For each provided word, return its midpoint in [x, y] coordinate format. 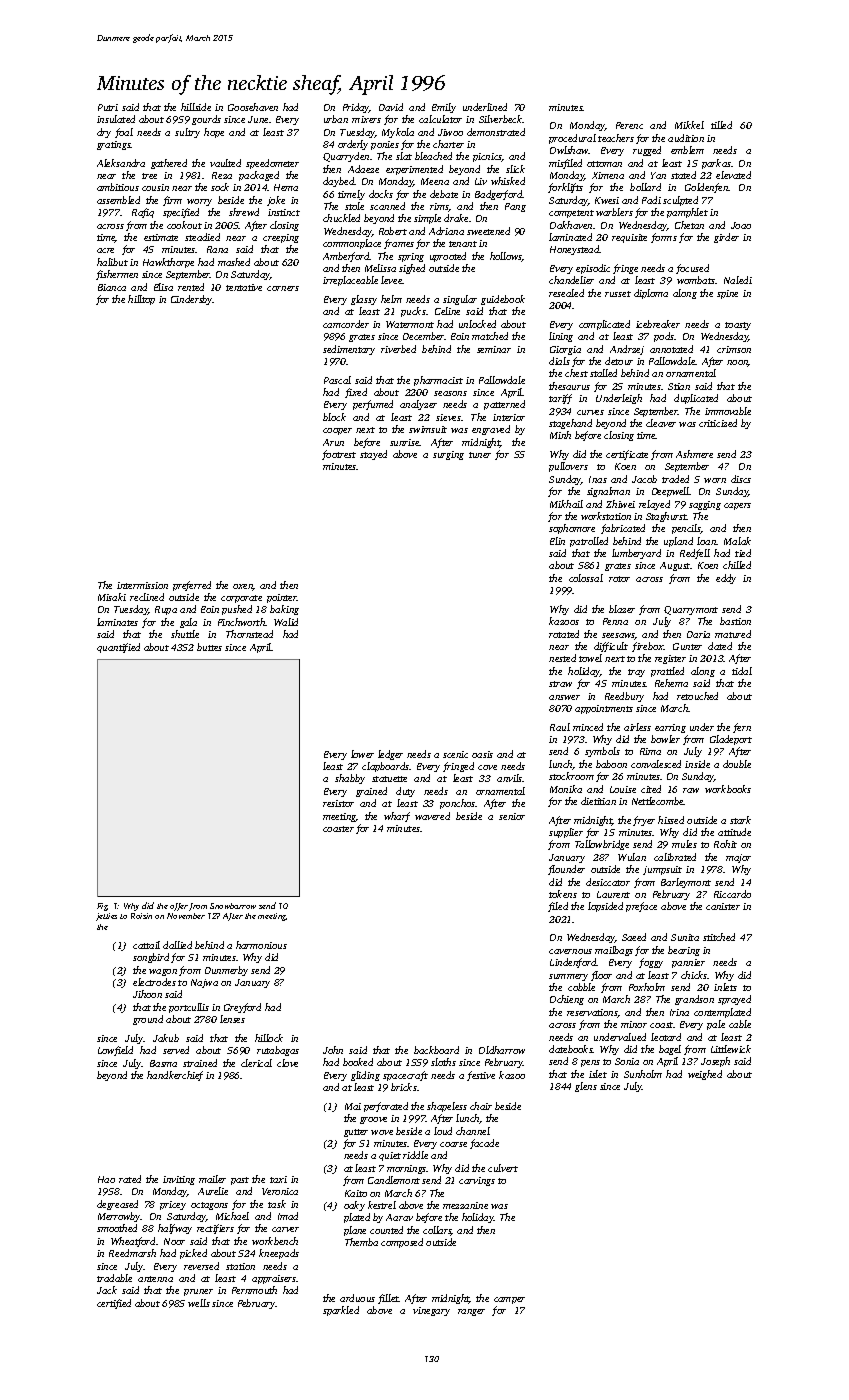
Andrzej [627, 350]
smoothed [117, 1228]
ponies [385, 145]
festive [481, 1076]
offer [179, 907]
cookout [184, 225]
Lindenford [573, 963]
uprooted [448, 257]
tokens [563, 894]
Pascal [337, 380]
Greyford [242, 1008]
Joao [741, 225]
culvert [503, 1168]
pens [590, 1063]
